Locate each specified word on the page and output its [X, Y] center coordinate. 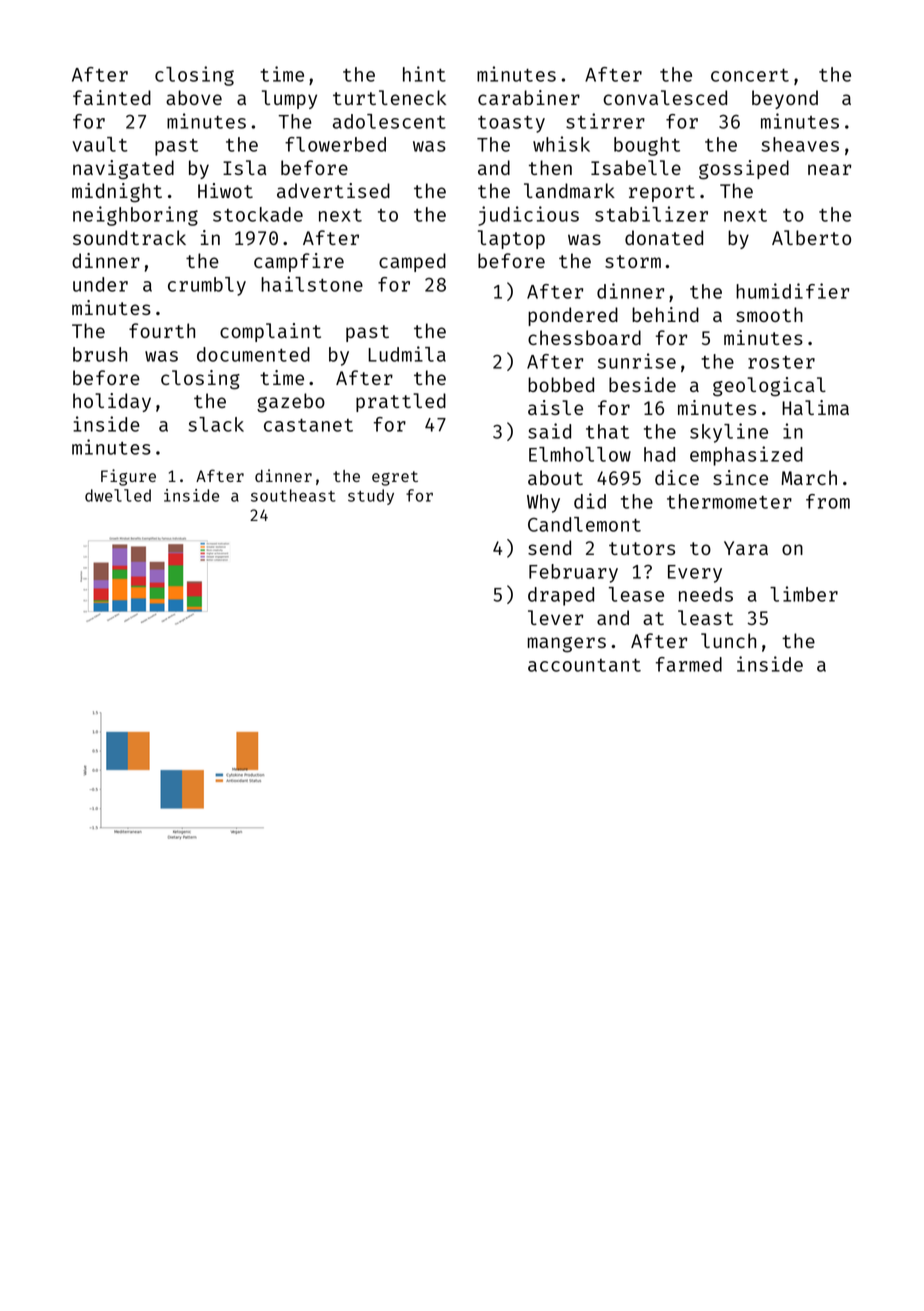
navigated [123, 170]
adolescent [389, 121]
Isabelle [636, 167]
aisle [555, 407]
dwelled [118, 495]
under [100, 284]
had [659, 454]
